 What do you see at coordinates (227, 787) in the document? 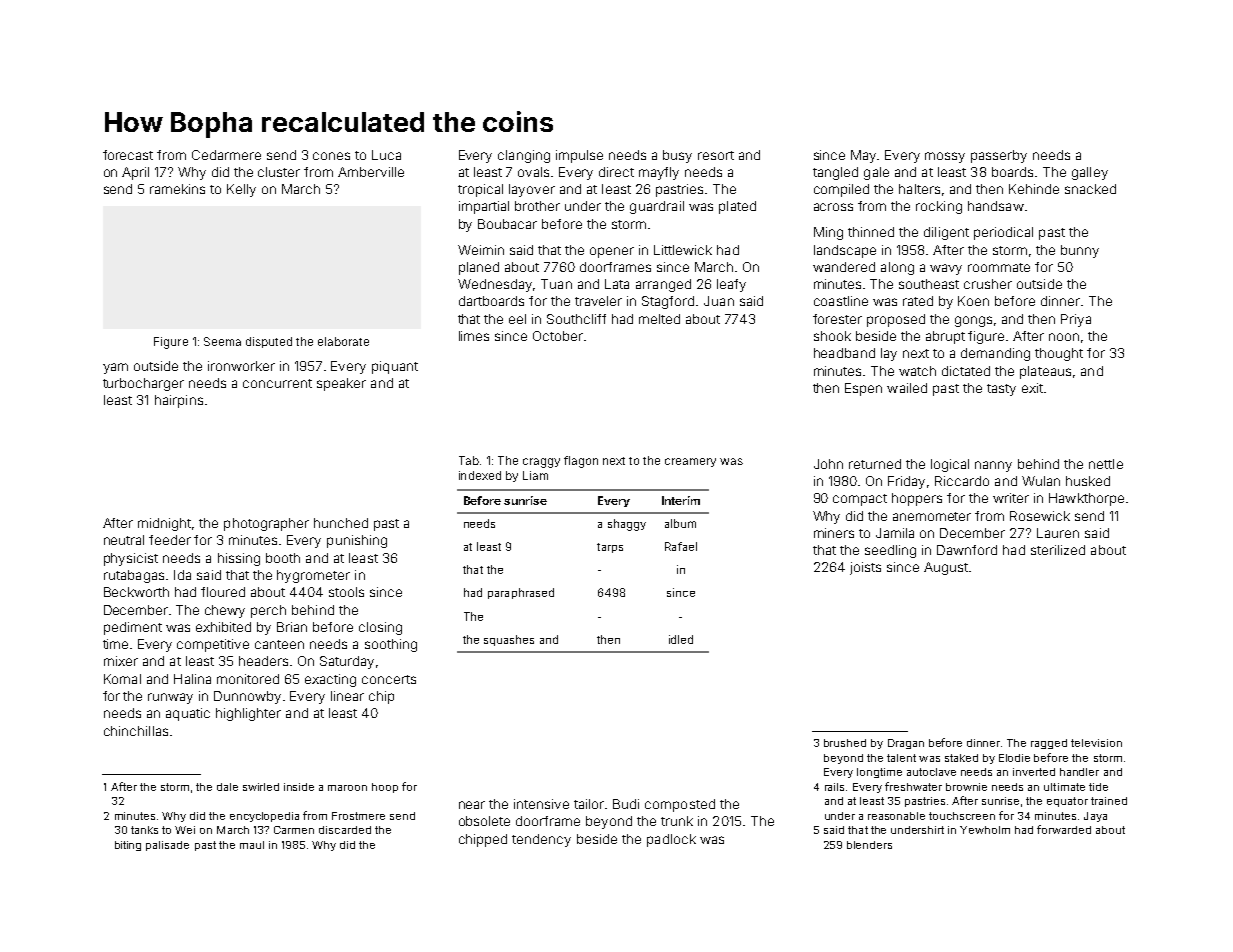
I see `dale` at bounding box center [227, 787].
